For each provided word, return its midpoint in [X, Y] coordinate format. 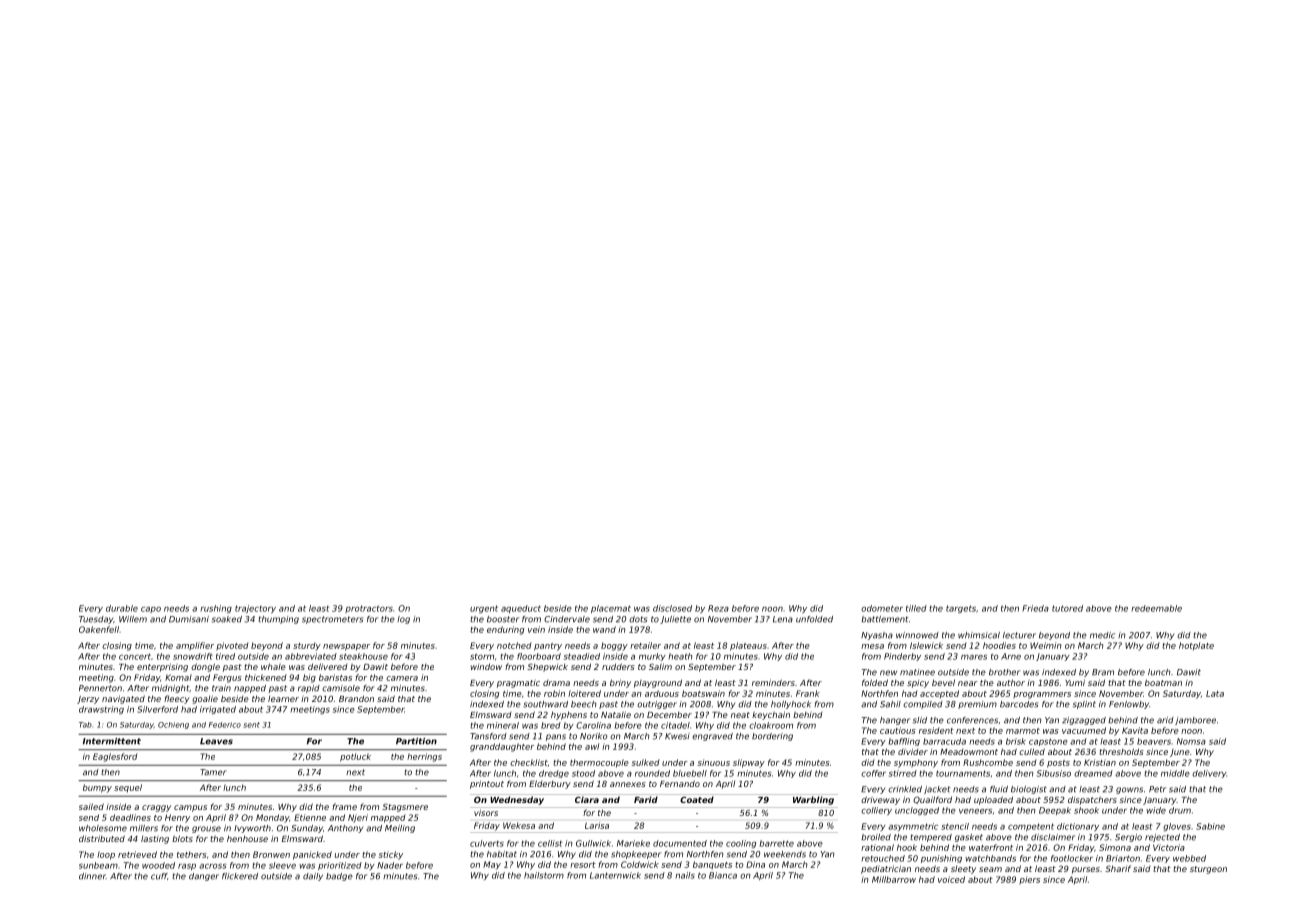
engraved [712, 737]
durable [122, 608]
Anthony [345, 829]
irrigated [218, 710]
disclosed [672, 608]
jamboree [1195, 721]
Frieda [1035, 608]
